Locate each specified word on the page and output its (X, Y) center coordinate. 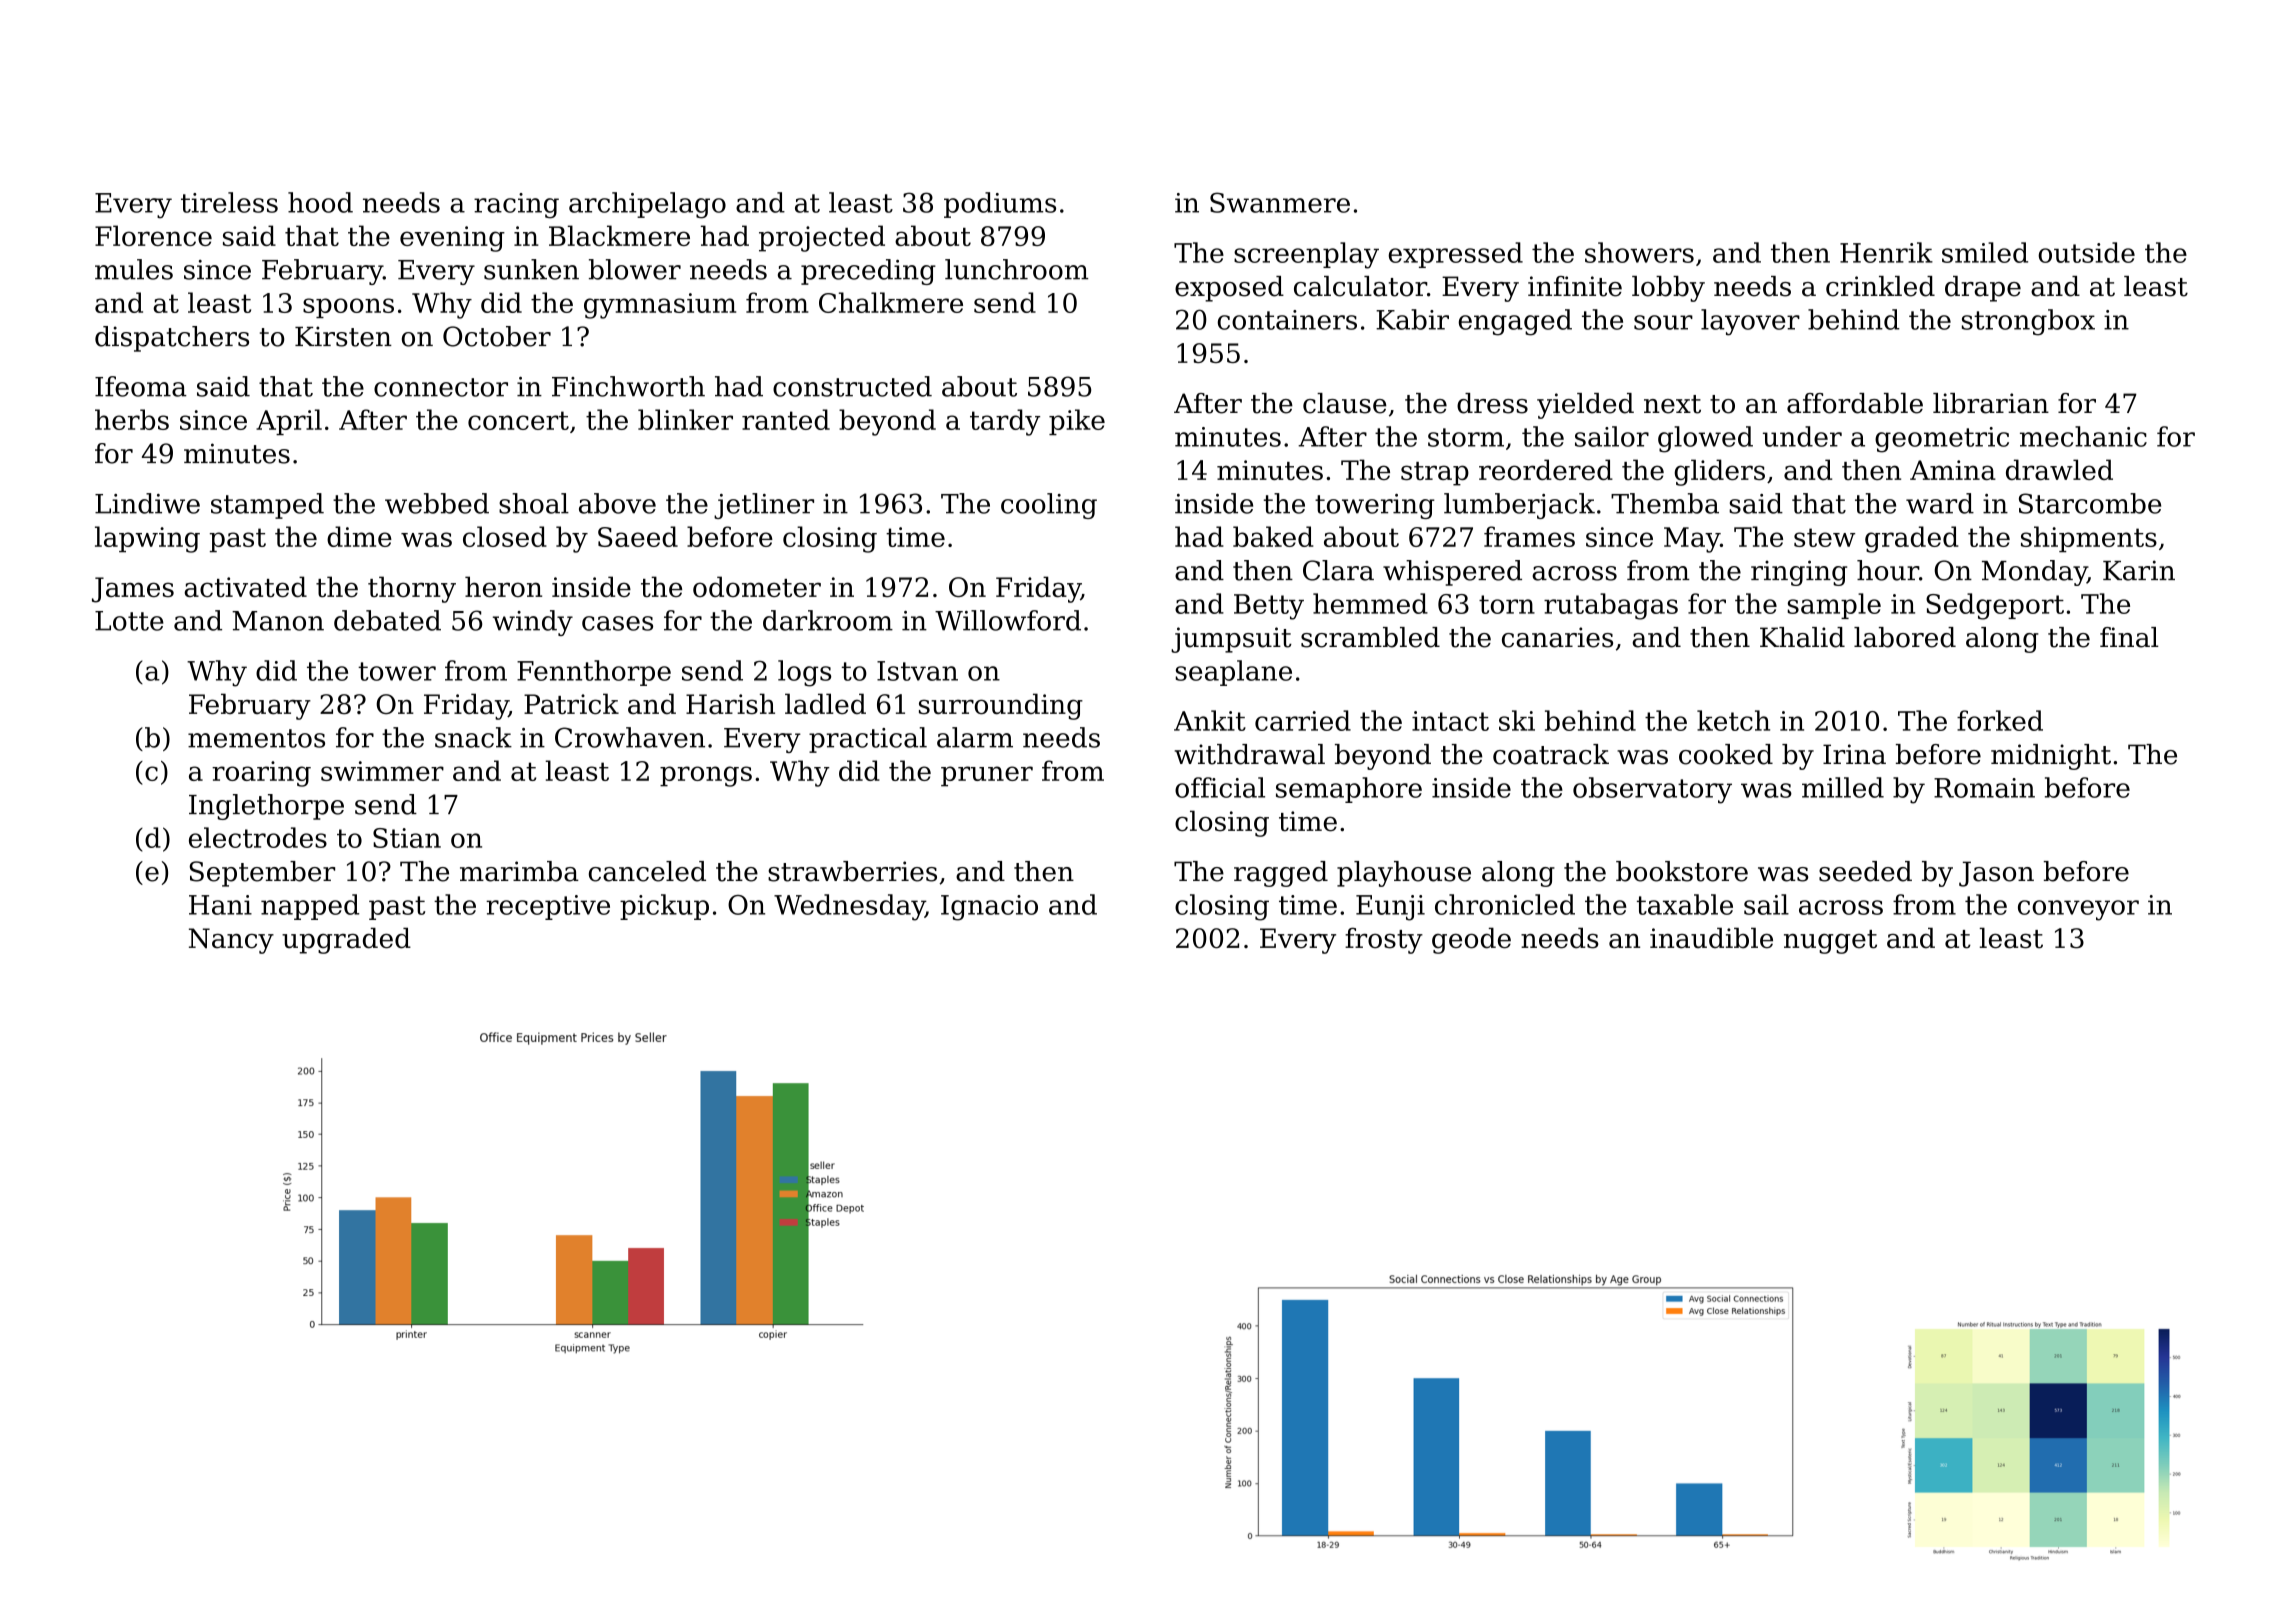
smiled (1985, 252)
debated (387, 620)
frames (1529, 536)
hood (320, 202)
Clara (1338, 570)
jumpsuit (1231, 640)
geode (1471, 940)
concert (518, 420)
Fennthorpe (594, 673)
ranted (786, 419)
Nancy (231, 941)
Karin (2139, 570)
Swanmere (1280, 202)
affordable (1855, 403)
